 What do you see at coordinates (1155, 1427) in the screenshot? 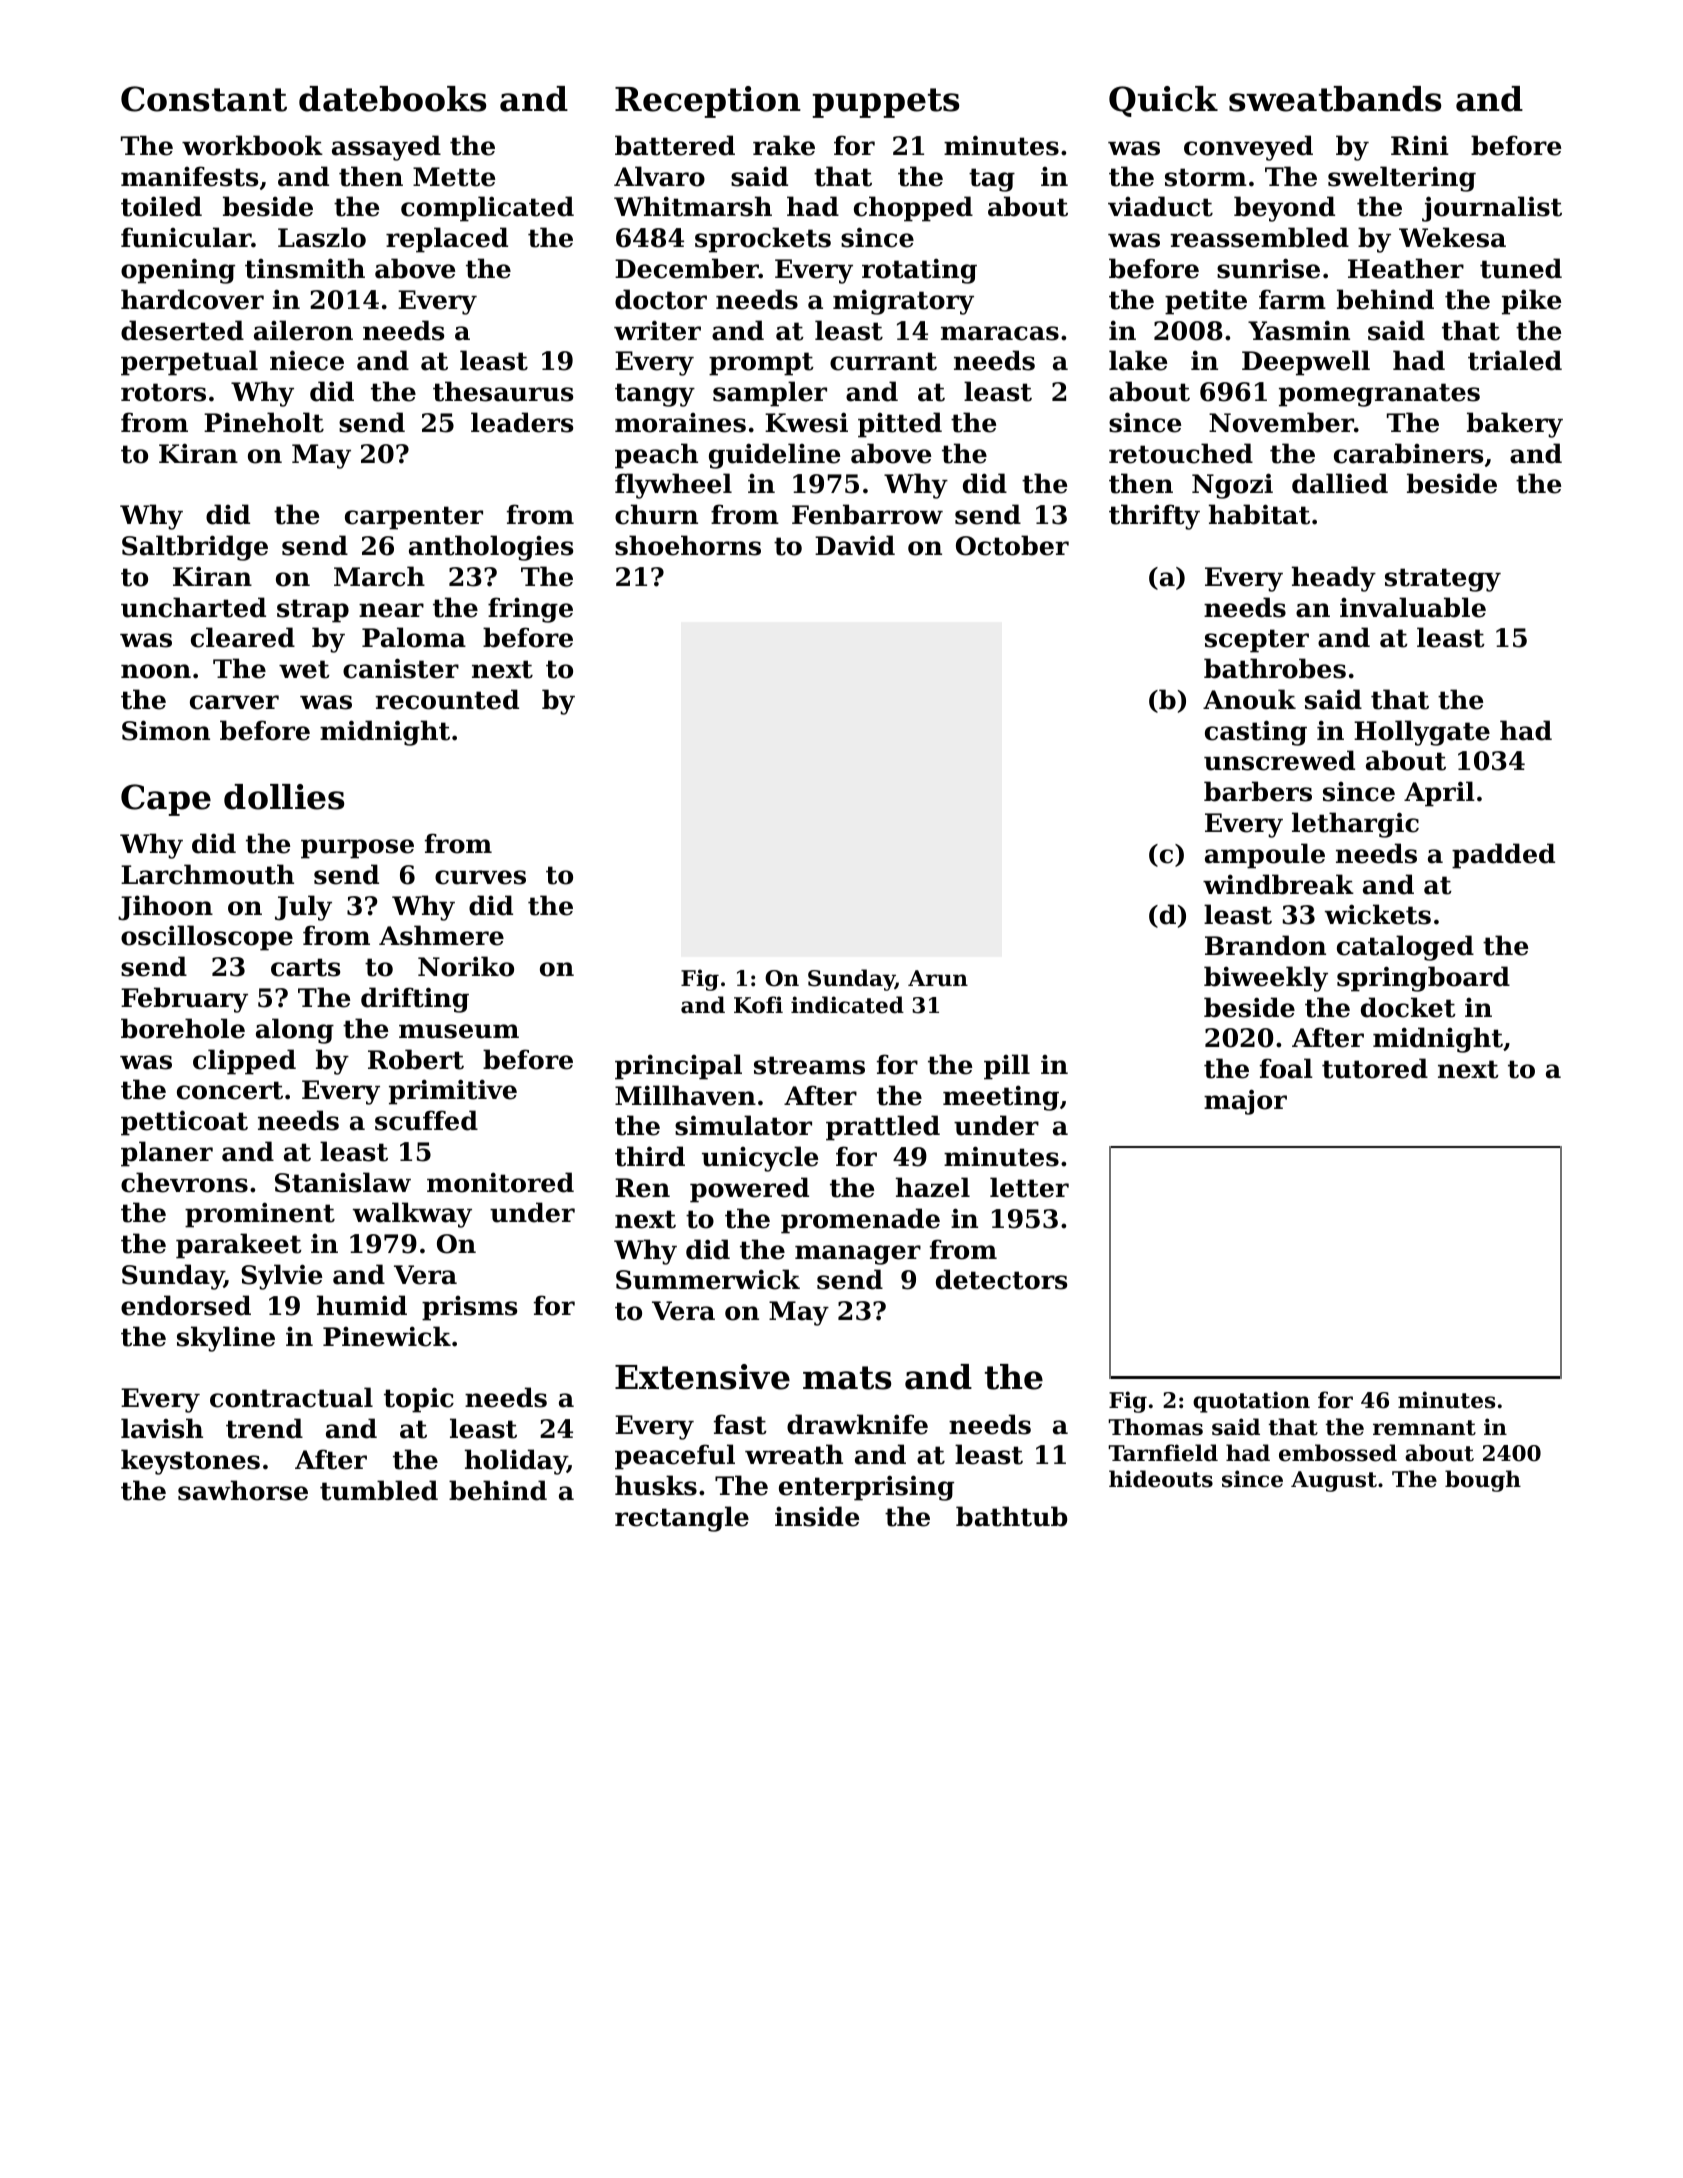
I see `Thomas` at bounding box center [1155, 1427].
